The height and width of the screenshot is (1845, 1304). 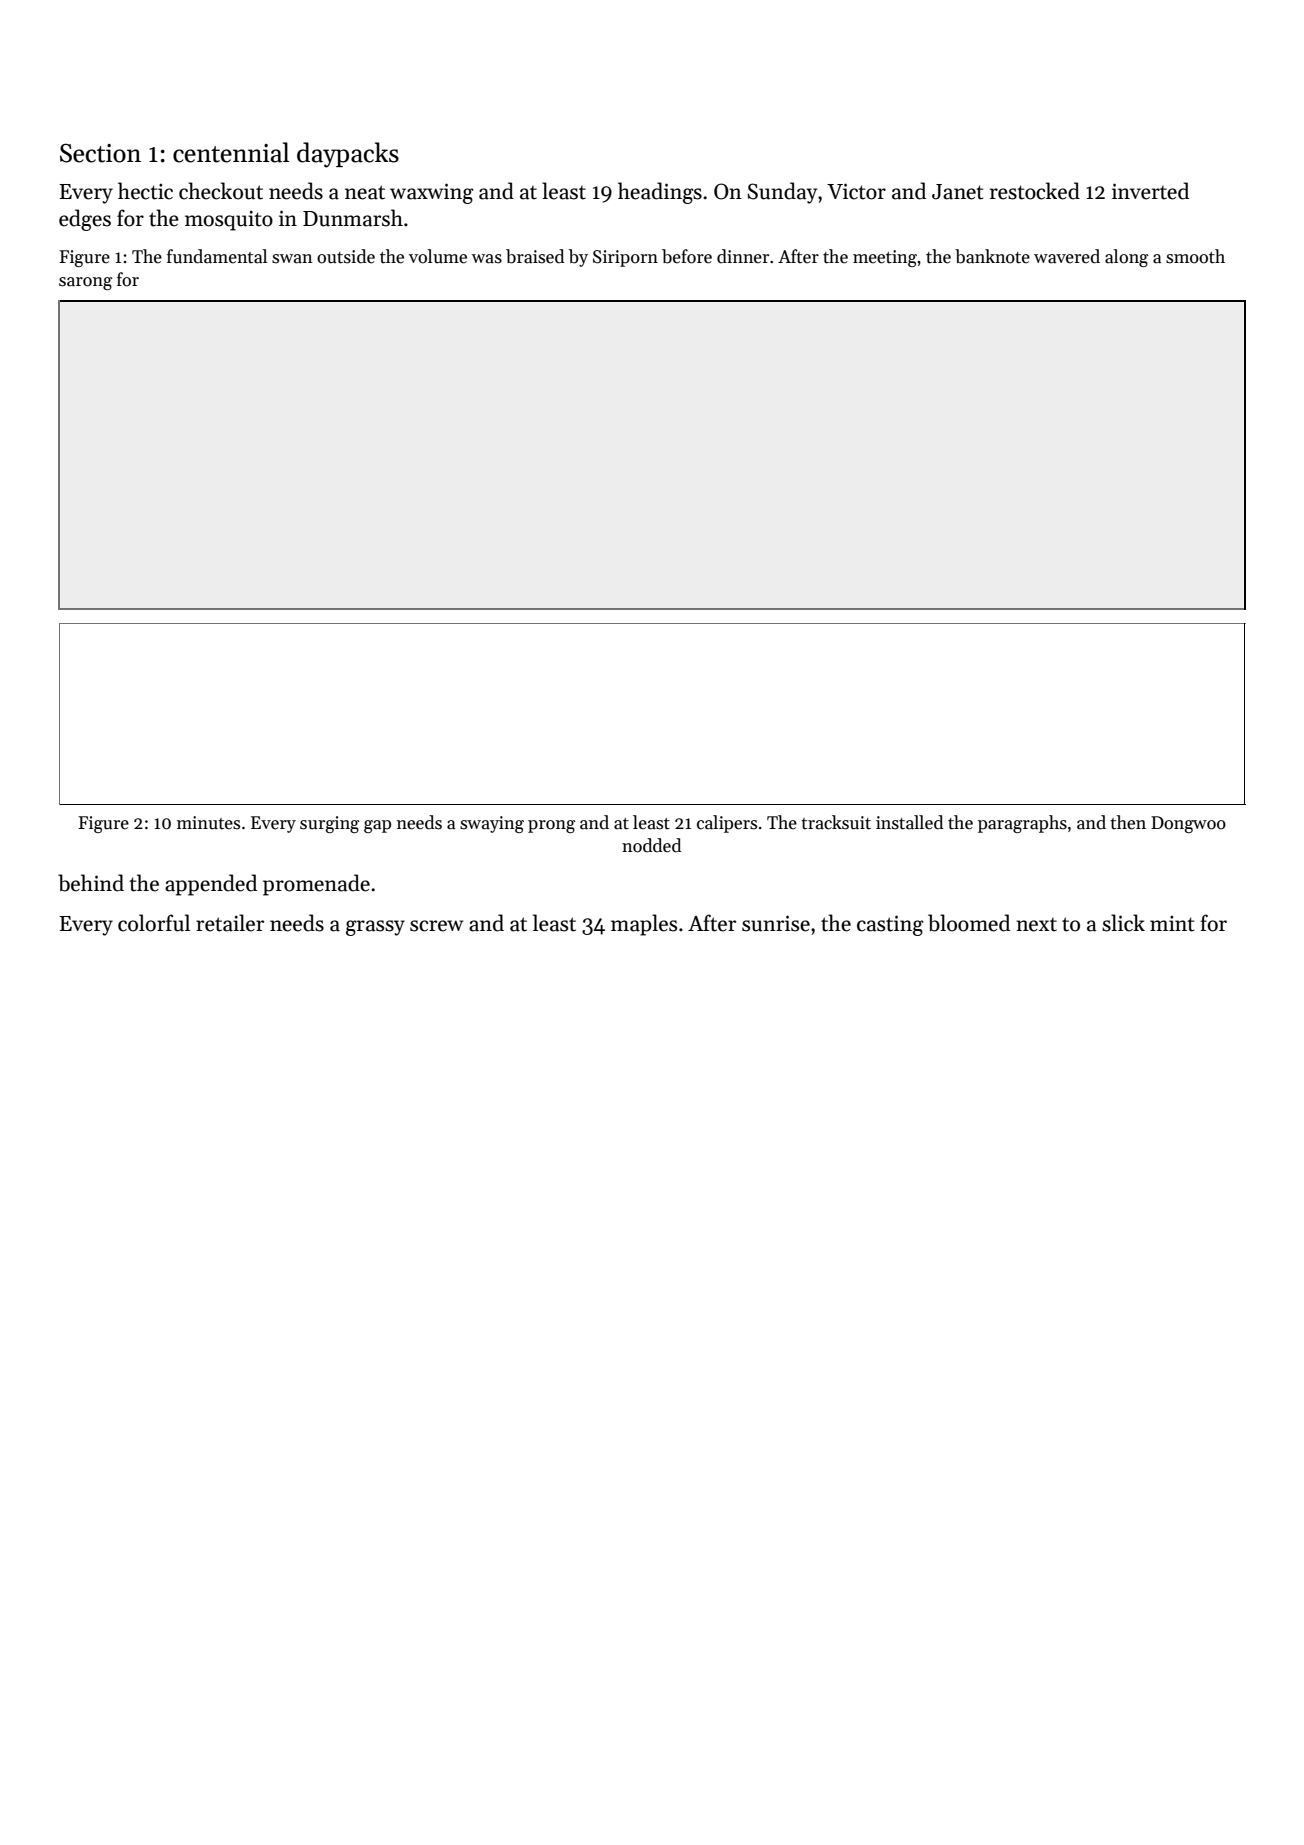 What do you see at coordinates (217, 256) in the screenshot?
I see `fundamental` at bounding box center [217, 256].
